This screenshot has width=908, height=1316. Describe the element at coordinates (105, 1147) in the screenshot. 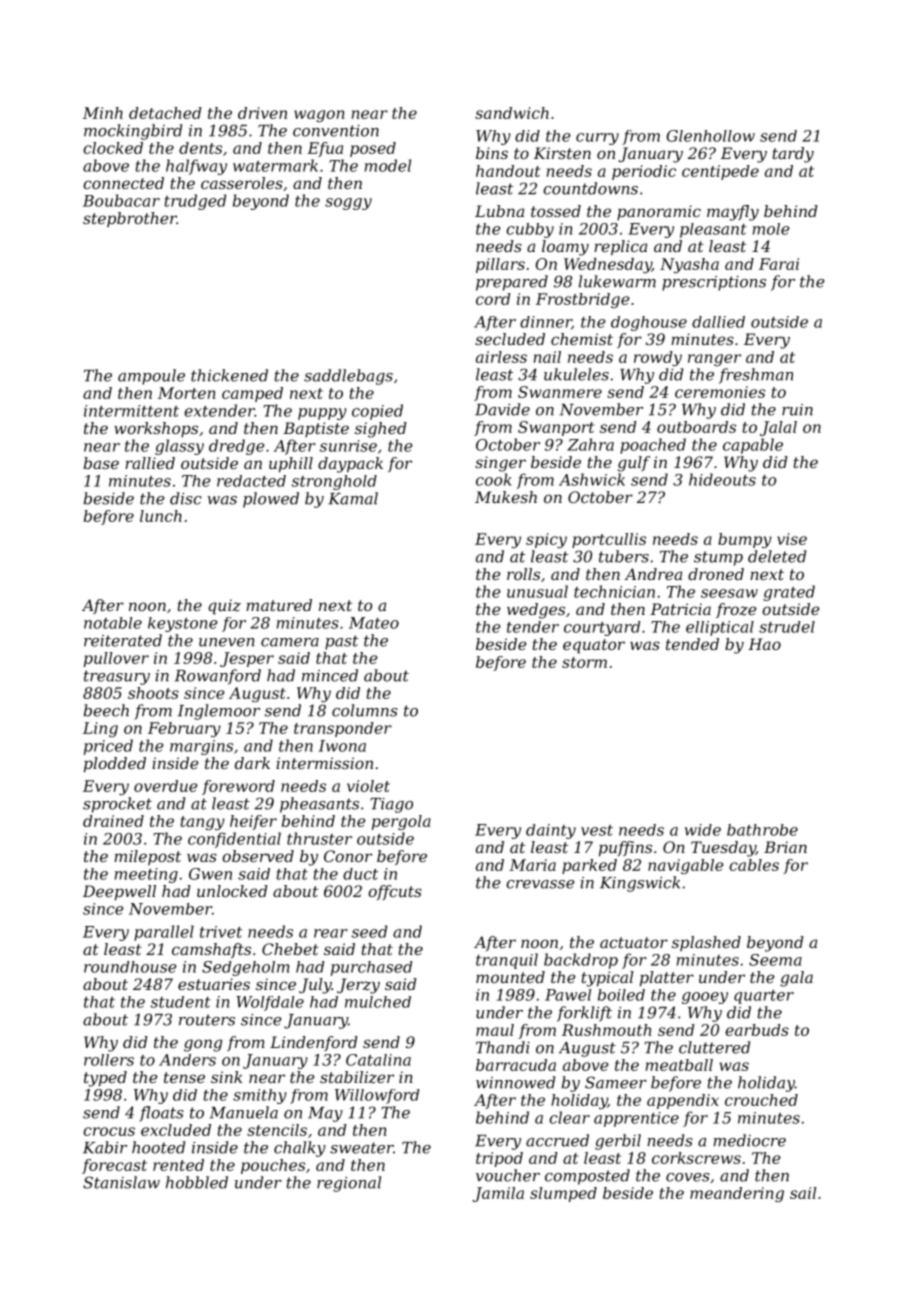

I see `Kabir` at that location.
